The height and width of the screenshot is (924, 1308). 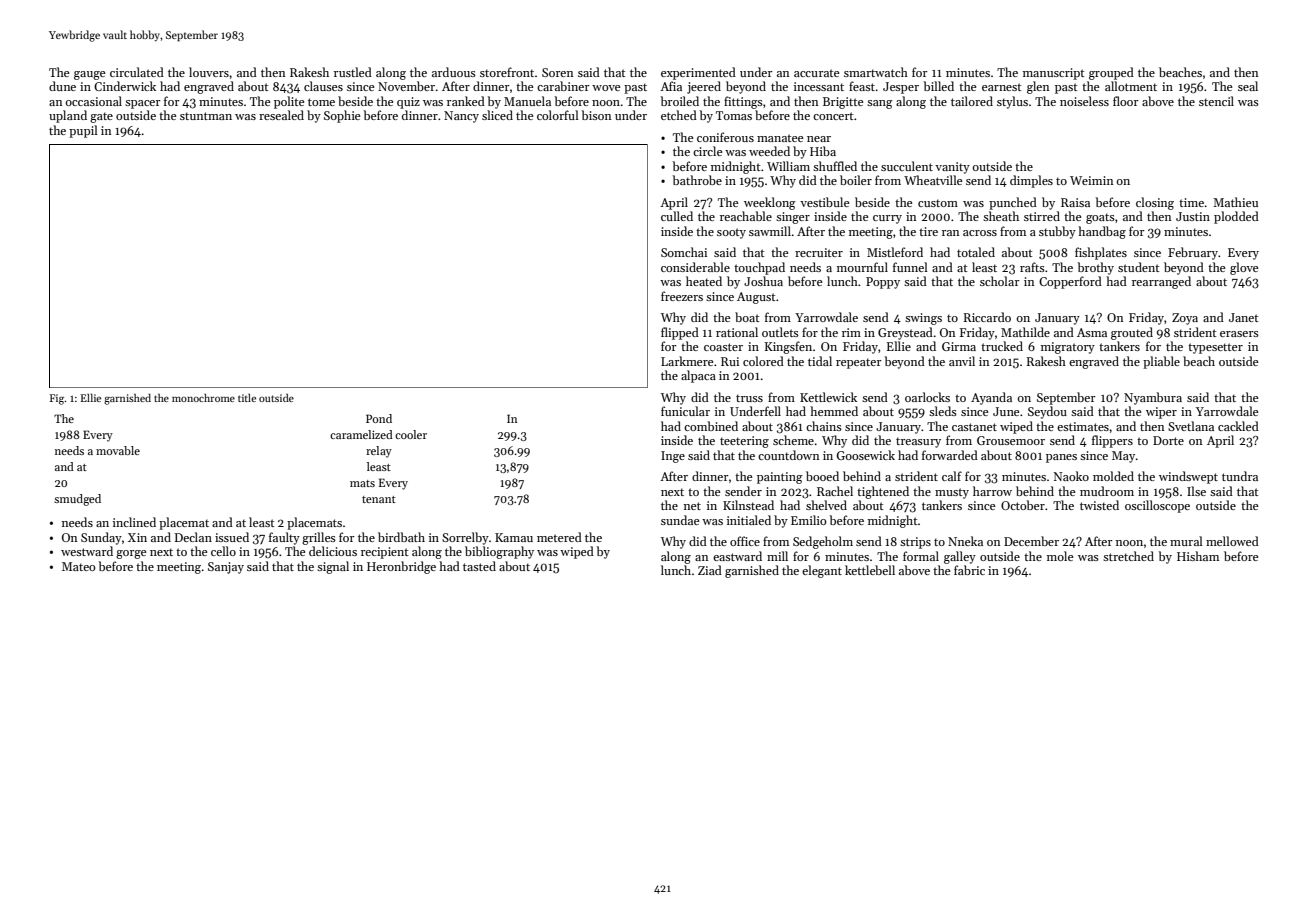 I want to click on Mistleford, so click(x=895, y=252).
